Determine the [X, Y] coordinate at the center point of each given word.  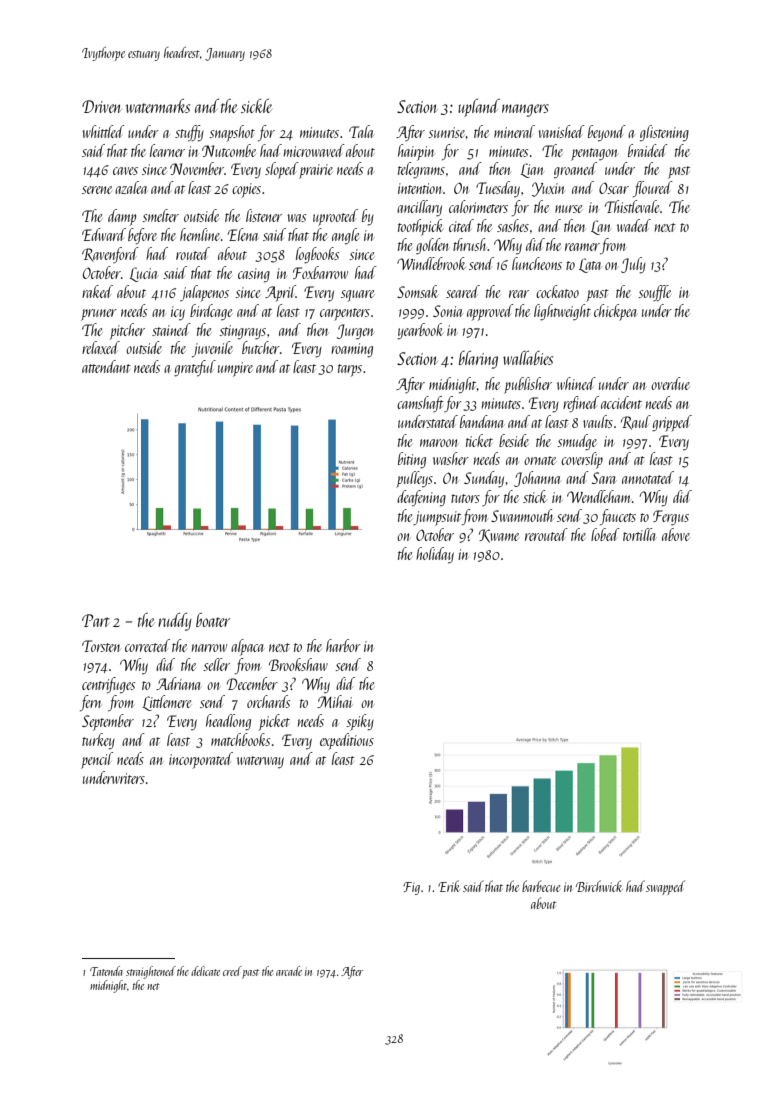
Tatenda [106, 971]
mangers [525, 110]
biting [412, 460]
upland [479, 108]
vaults [598, 421]
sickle [256, 106]
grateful [195, 368]
